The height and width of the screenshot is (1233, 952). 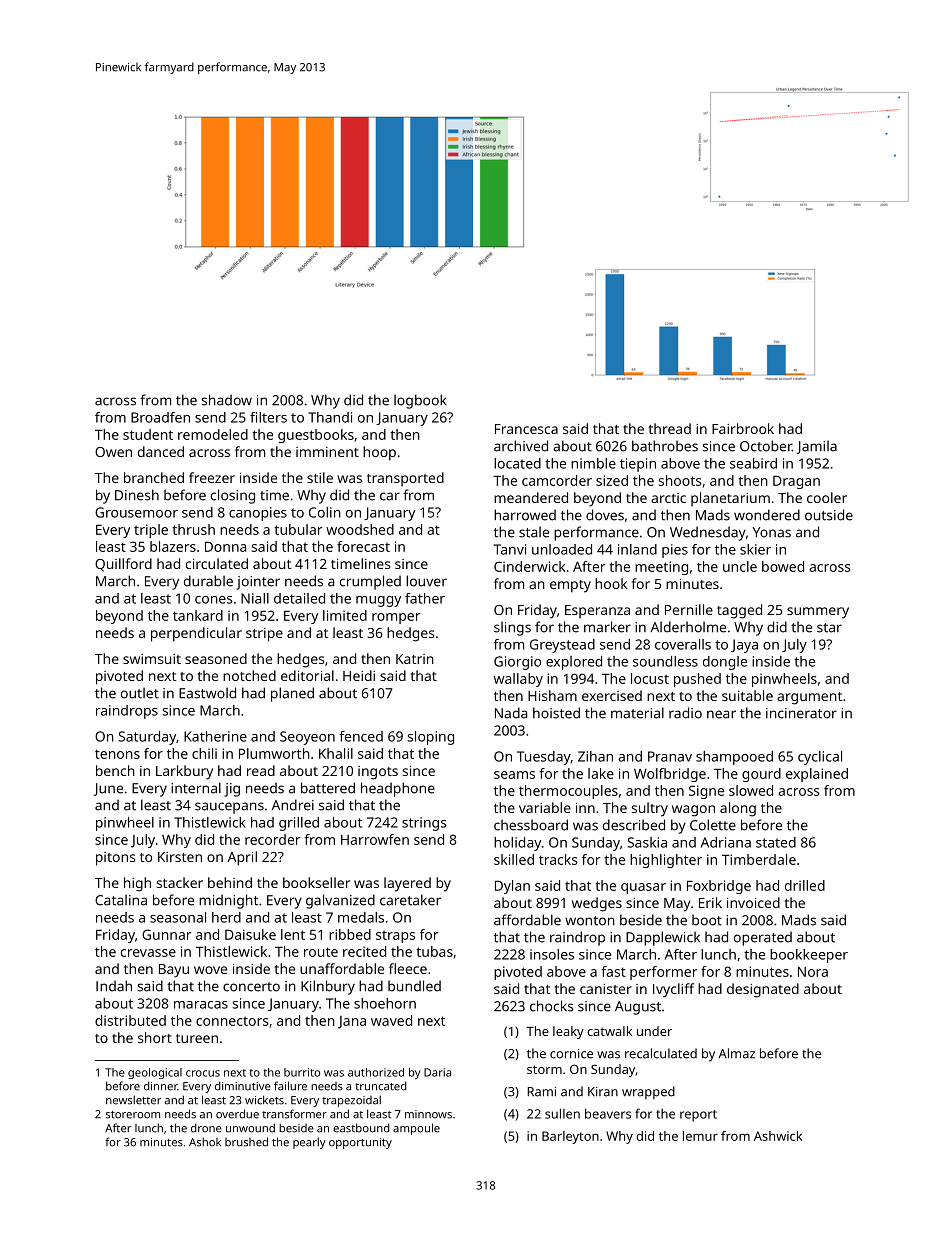 I want to click on tagged, so click(x=739, y=611).
